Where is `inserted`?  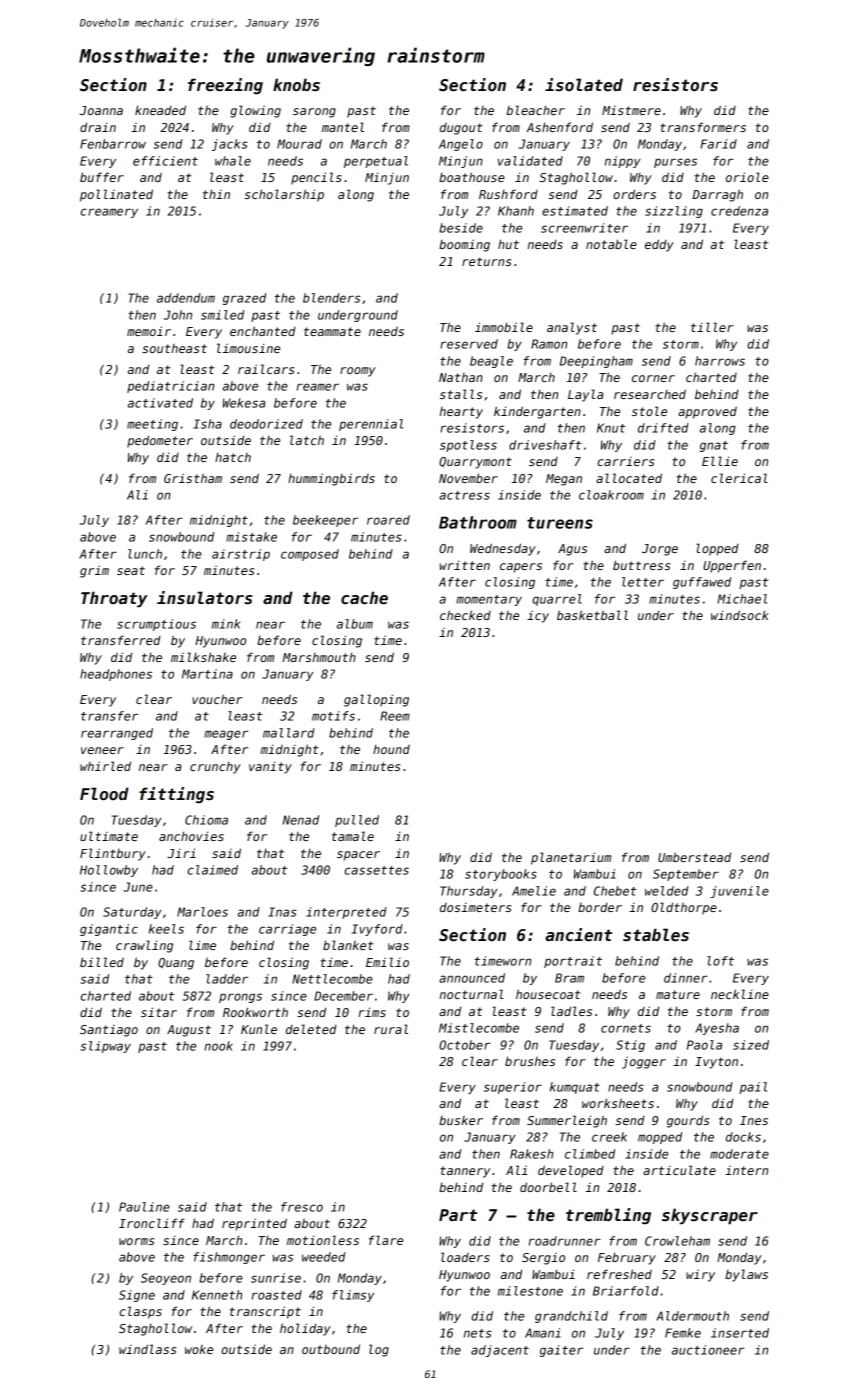 inserted is located at coordinates (740, 1333).
